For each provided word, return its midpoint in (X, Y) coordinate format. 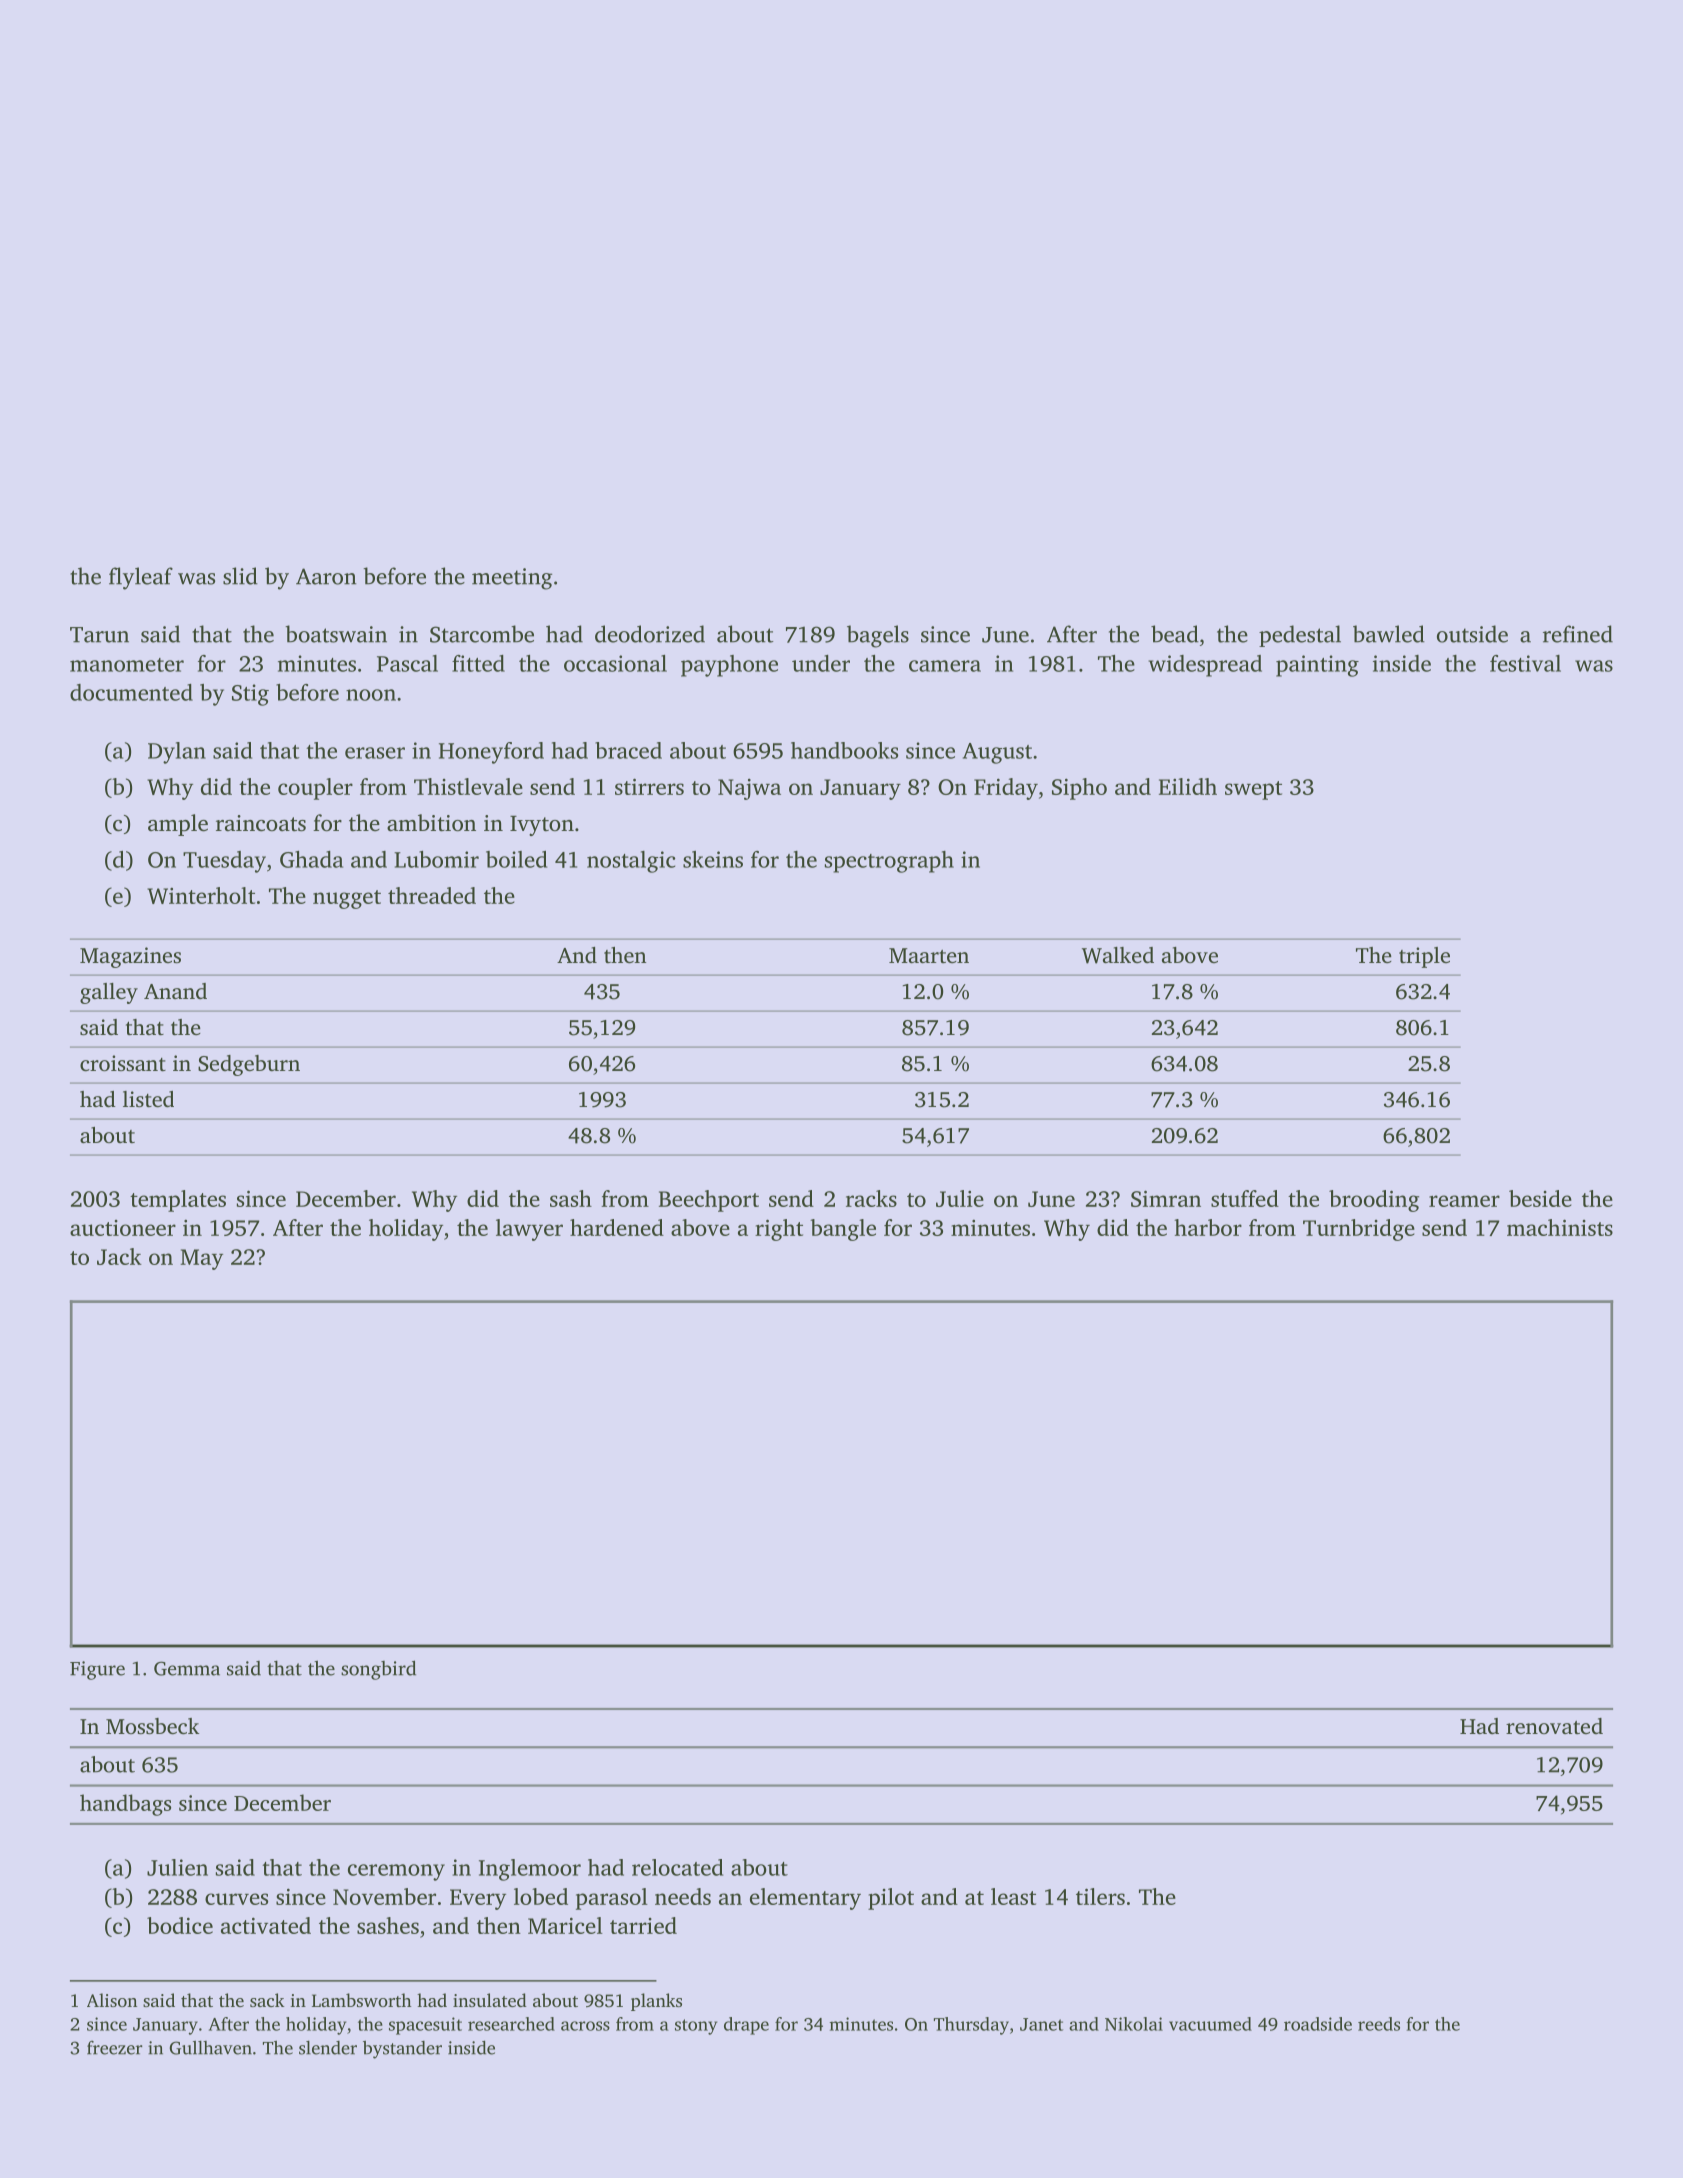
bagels (878, 636)
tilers (1100, 1896)
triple (1424, 957)
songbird (378, 1670)
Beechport (709, 1201)
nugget (347, 899)
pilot (891, 1899)
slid (240, 576)
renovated (1554, 1726)
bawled (1389, 634)
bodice (180, 1925)
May (201, 1259)
